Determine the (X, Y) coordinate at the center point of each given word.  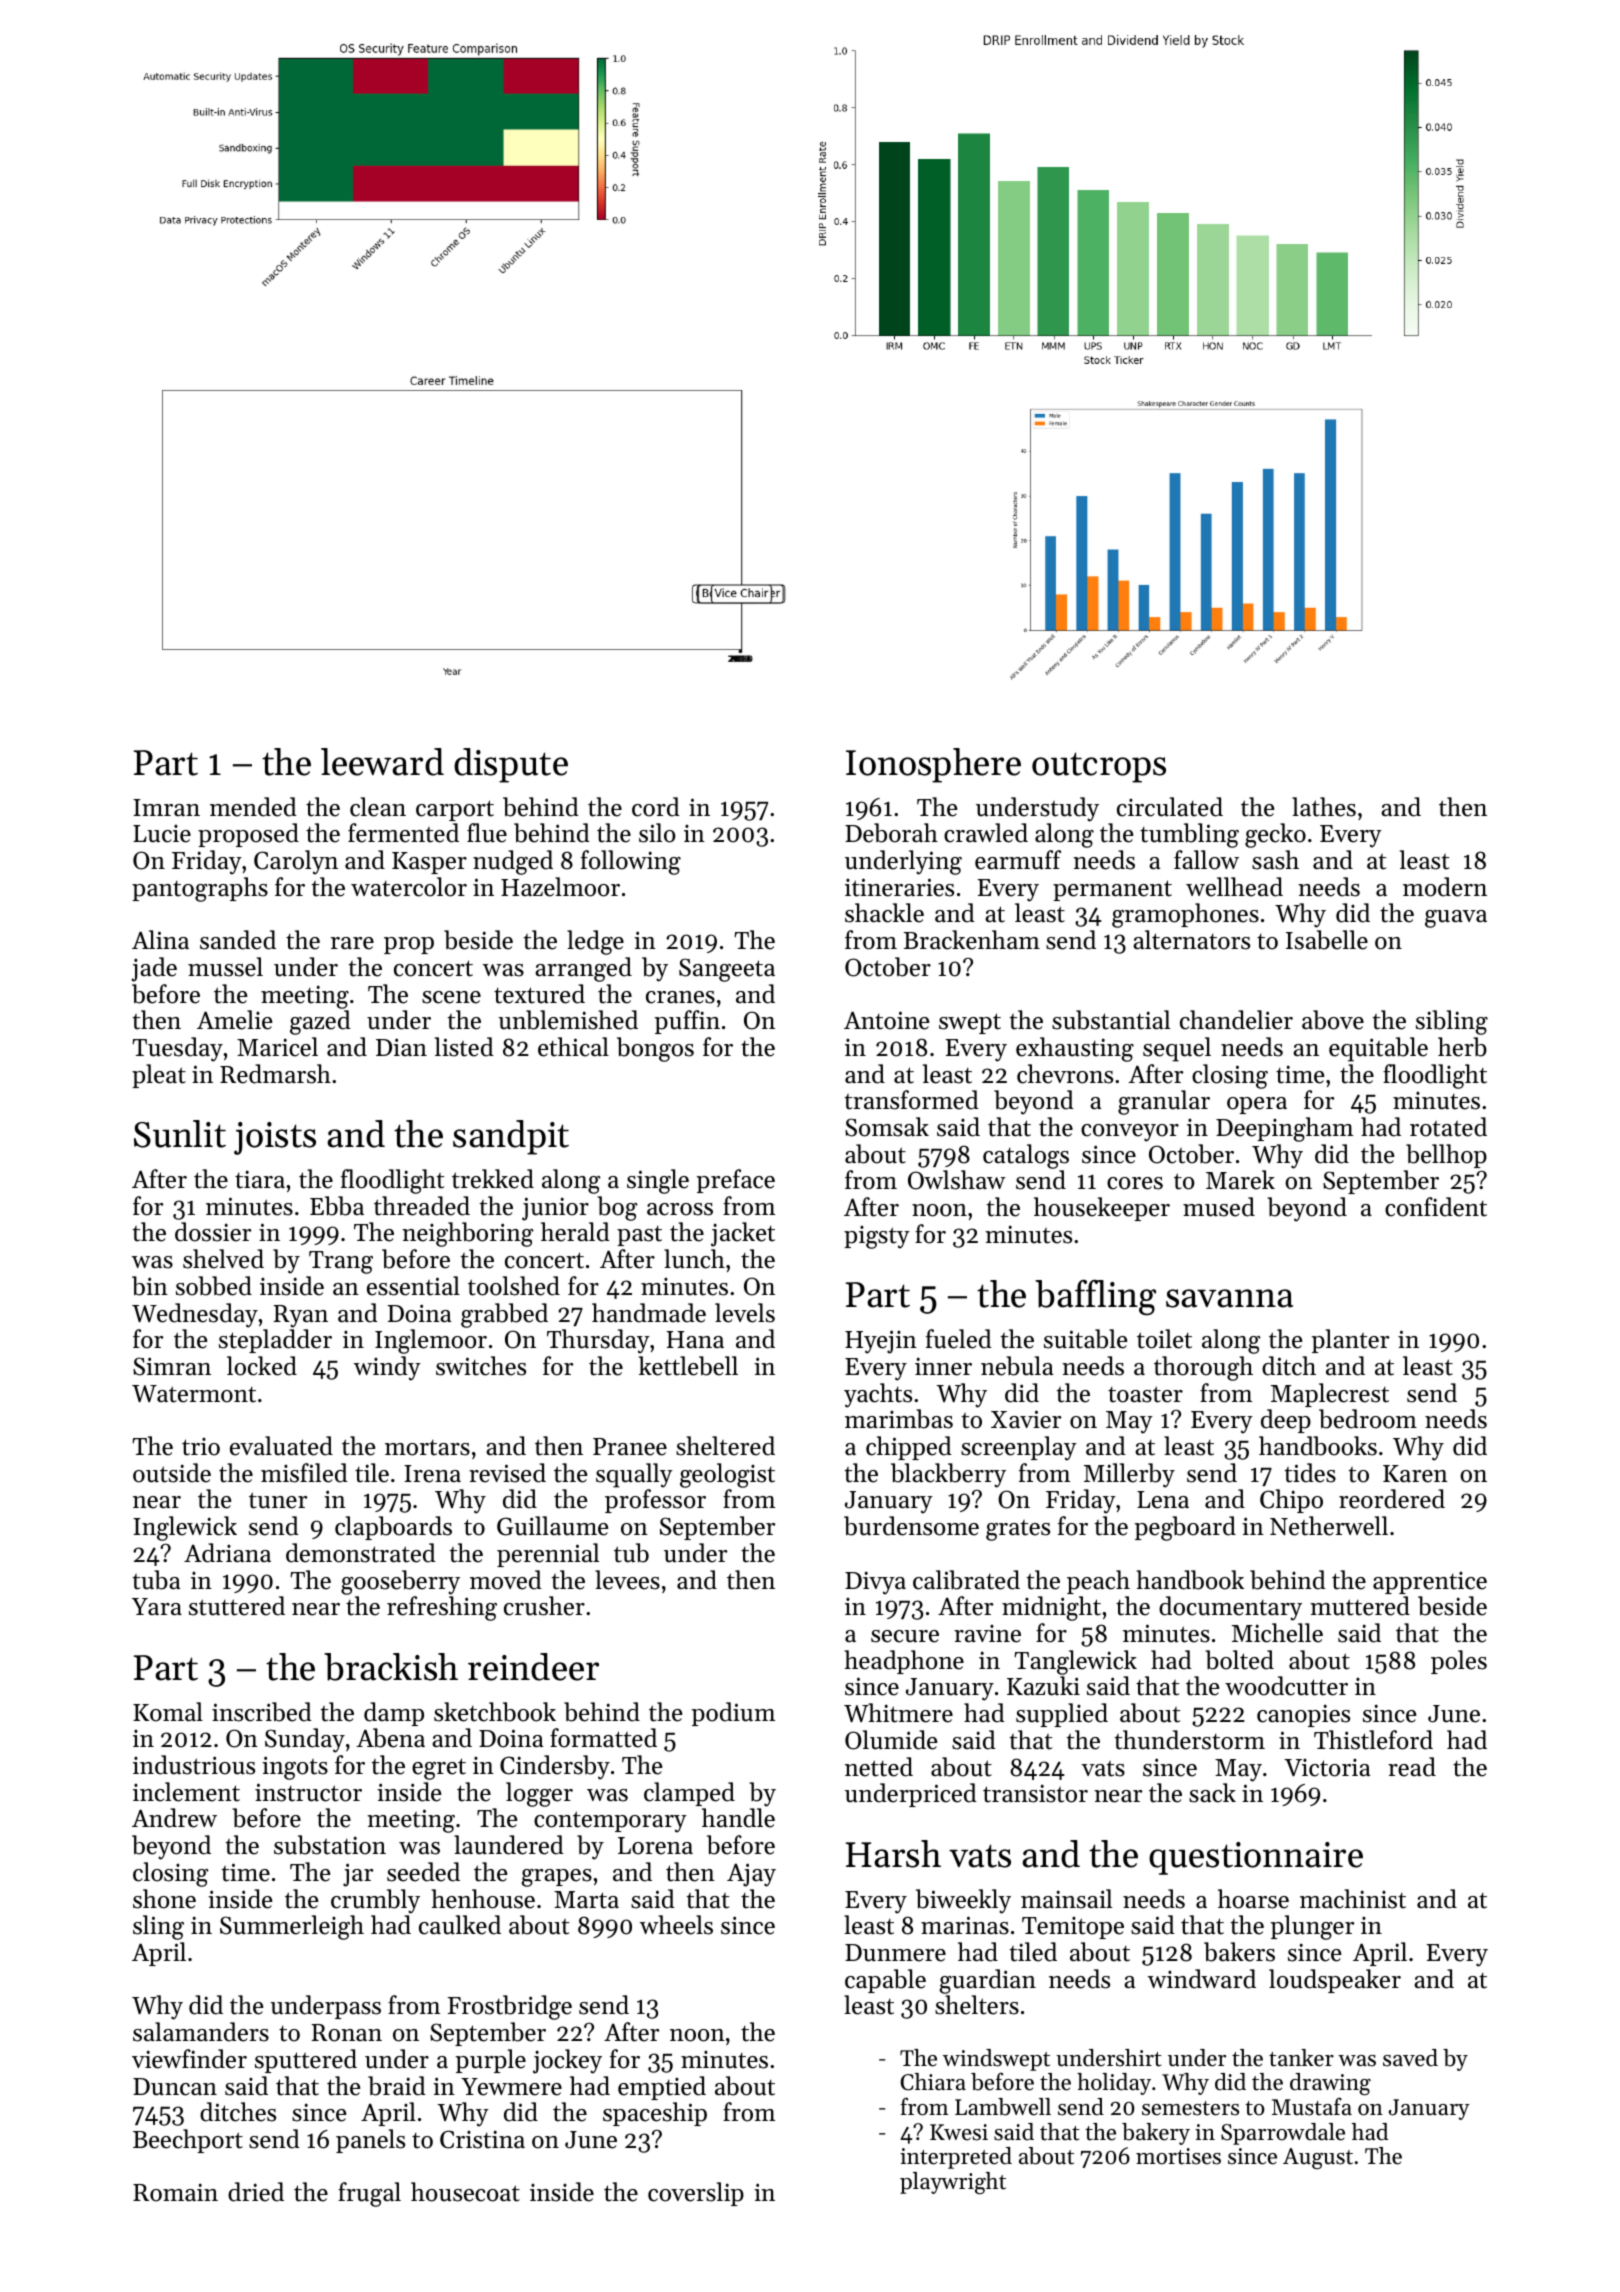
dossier (213, 1232)
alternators (1191, 940)
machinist (1353, 1899)
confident (1436, 1207)
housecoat (465, 2192)
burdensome (911, 1526)
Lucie (162, 834)
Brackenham (972, 940)
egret (439, 1769)
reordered (1392, 1499)
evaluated (281, 1446)
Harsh (893, 1854)
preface (736, 1181)
